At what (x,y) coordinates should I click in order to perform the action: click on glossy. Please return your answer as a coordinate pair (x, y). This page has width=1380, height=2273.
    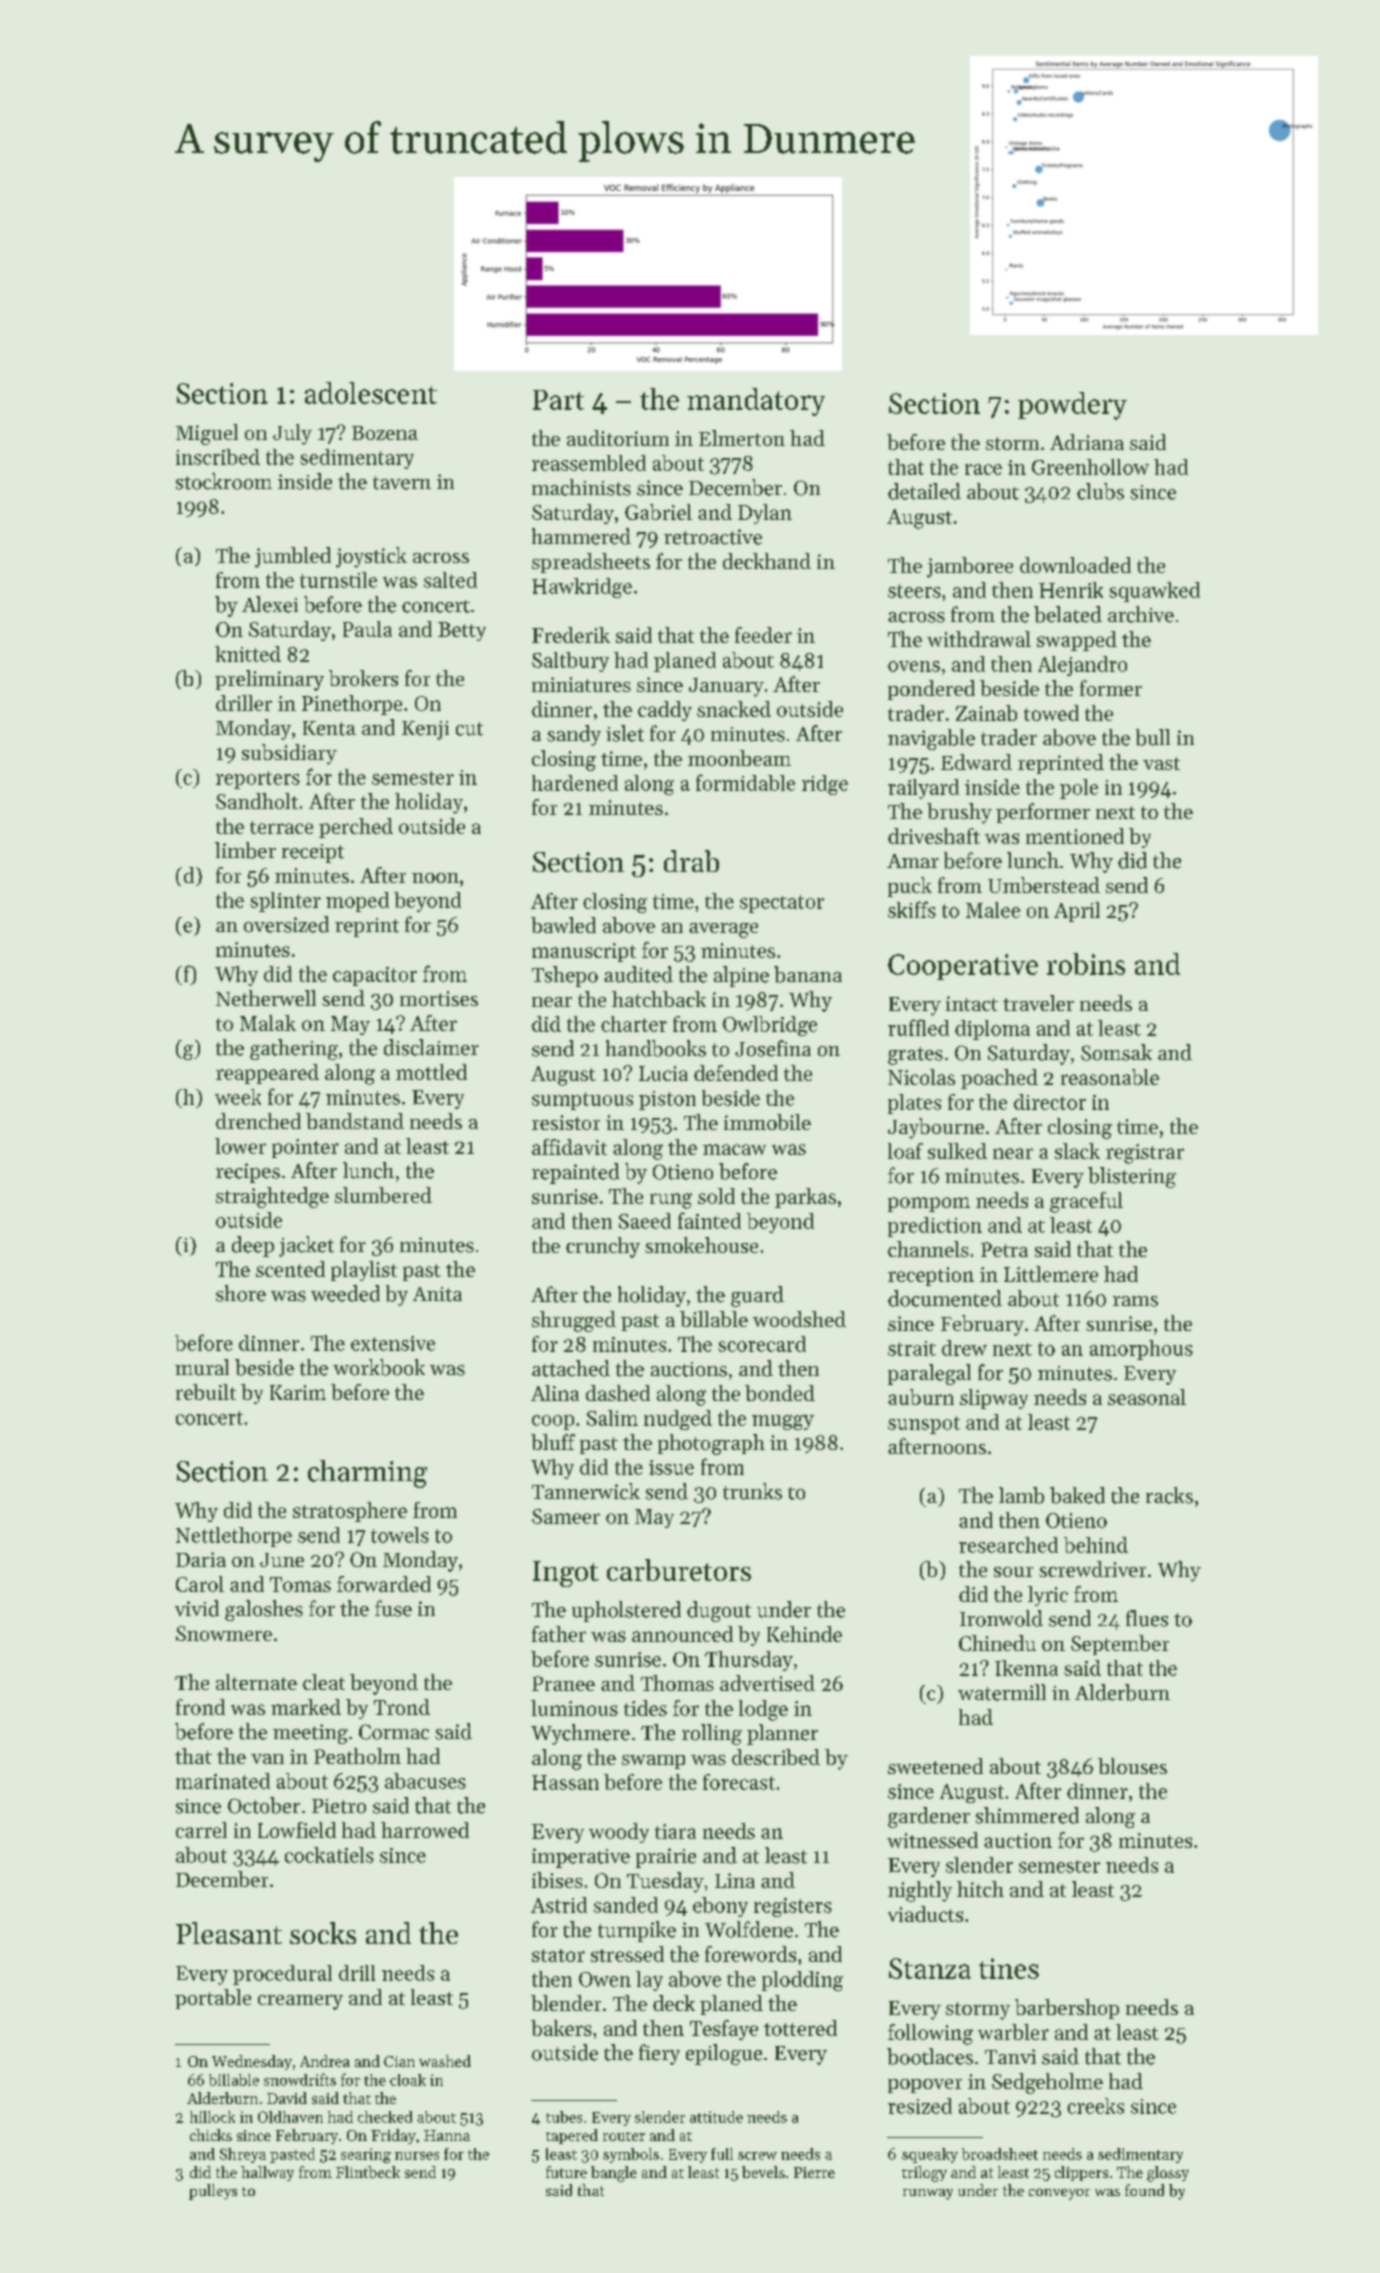
    Looking at the image, I should click on (1168, 2174).
